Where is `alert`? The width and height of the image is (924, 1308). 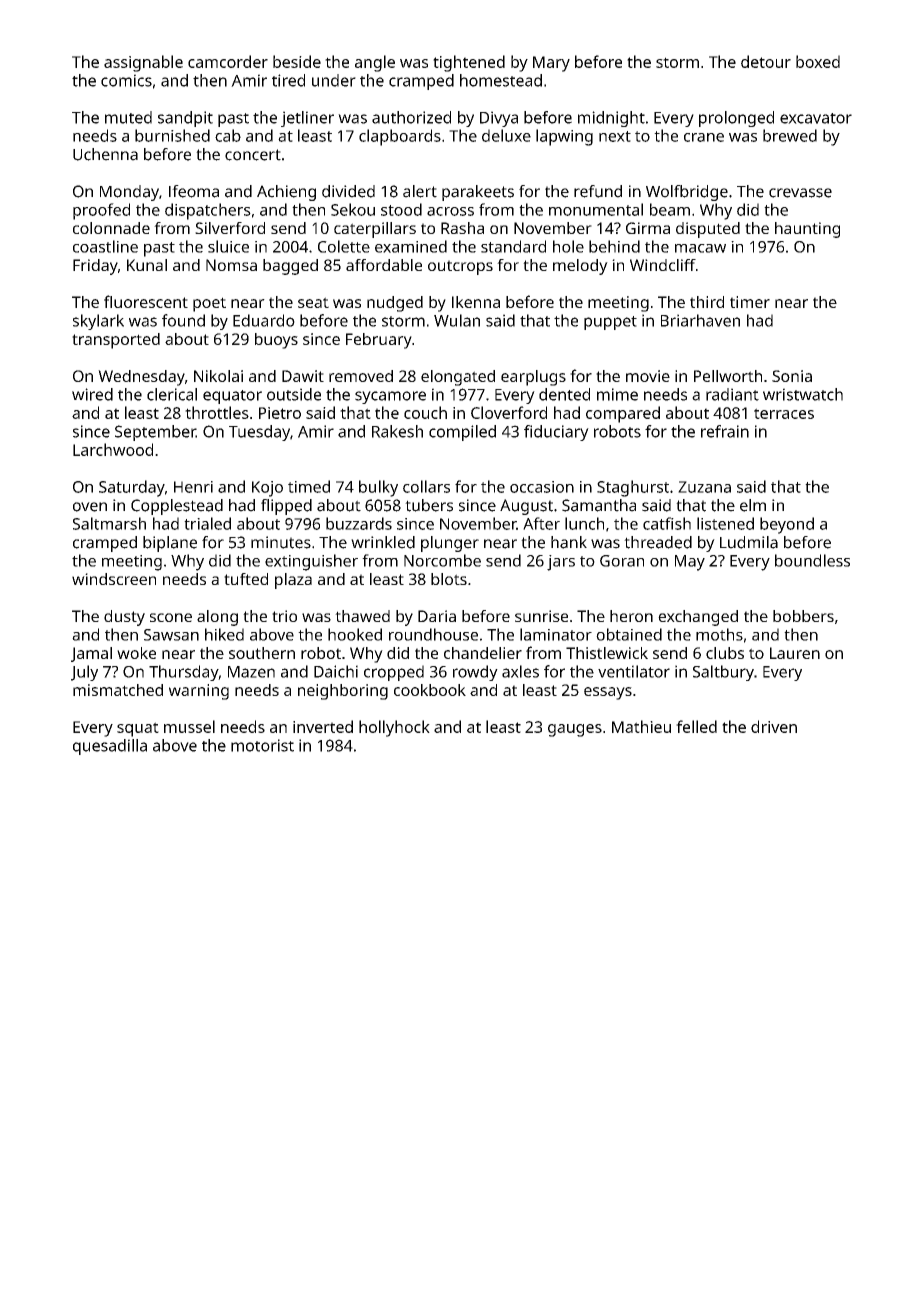
alert is located at coordinates (420, 191).
